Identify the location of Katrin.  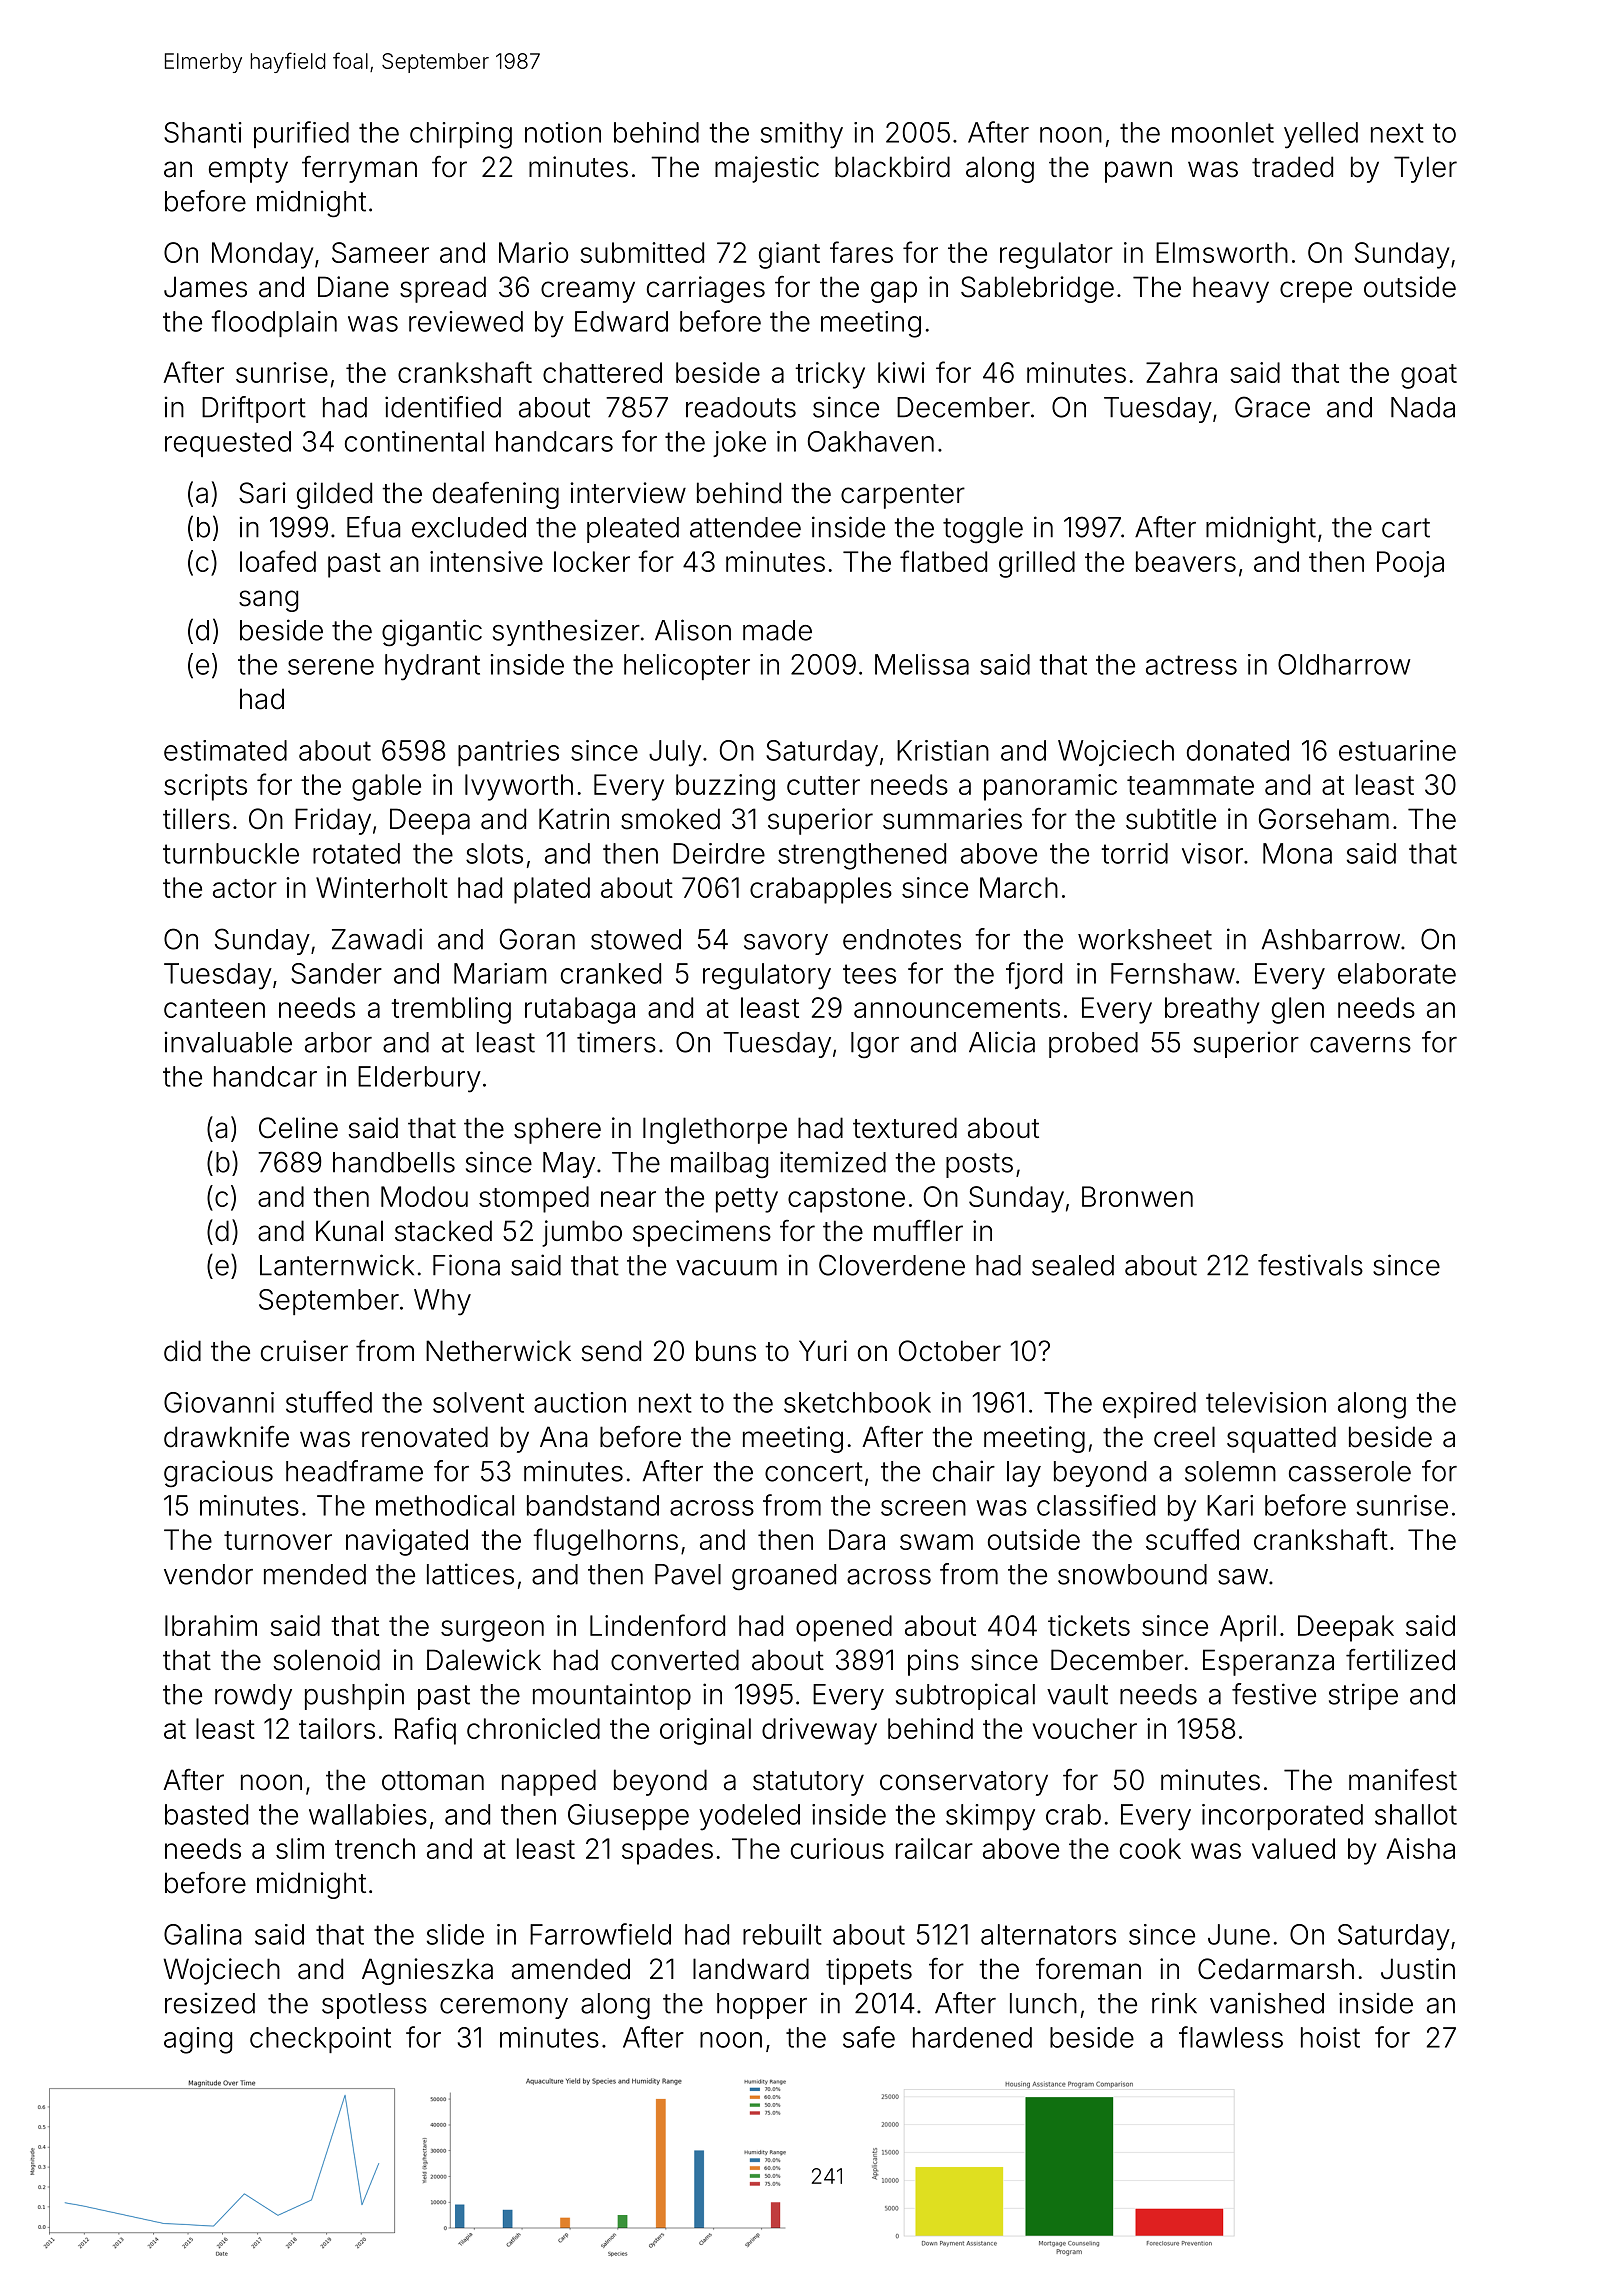
(574, 819).
